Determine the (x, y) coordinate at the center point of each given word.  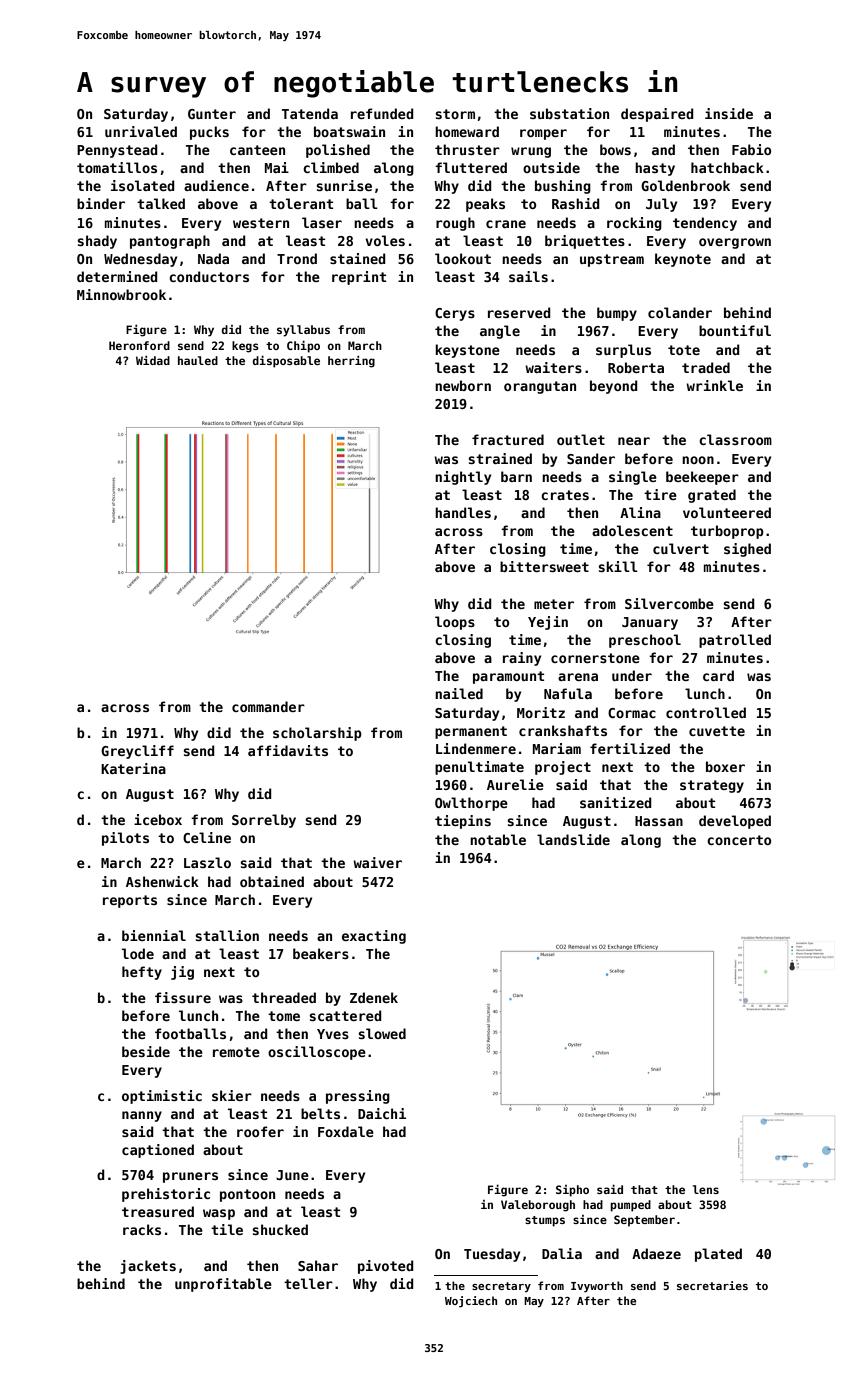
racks (142, 1229)
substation (569, 113)
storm (455, 114)
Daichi (382, 1113)
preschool (645, 641)
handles (463, 512)
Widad (153, 360)
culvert (681, 548)
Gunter (212, 114)
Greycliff (137, 752)
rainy (522, 659)
